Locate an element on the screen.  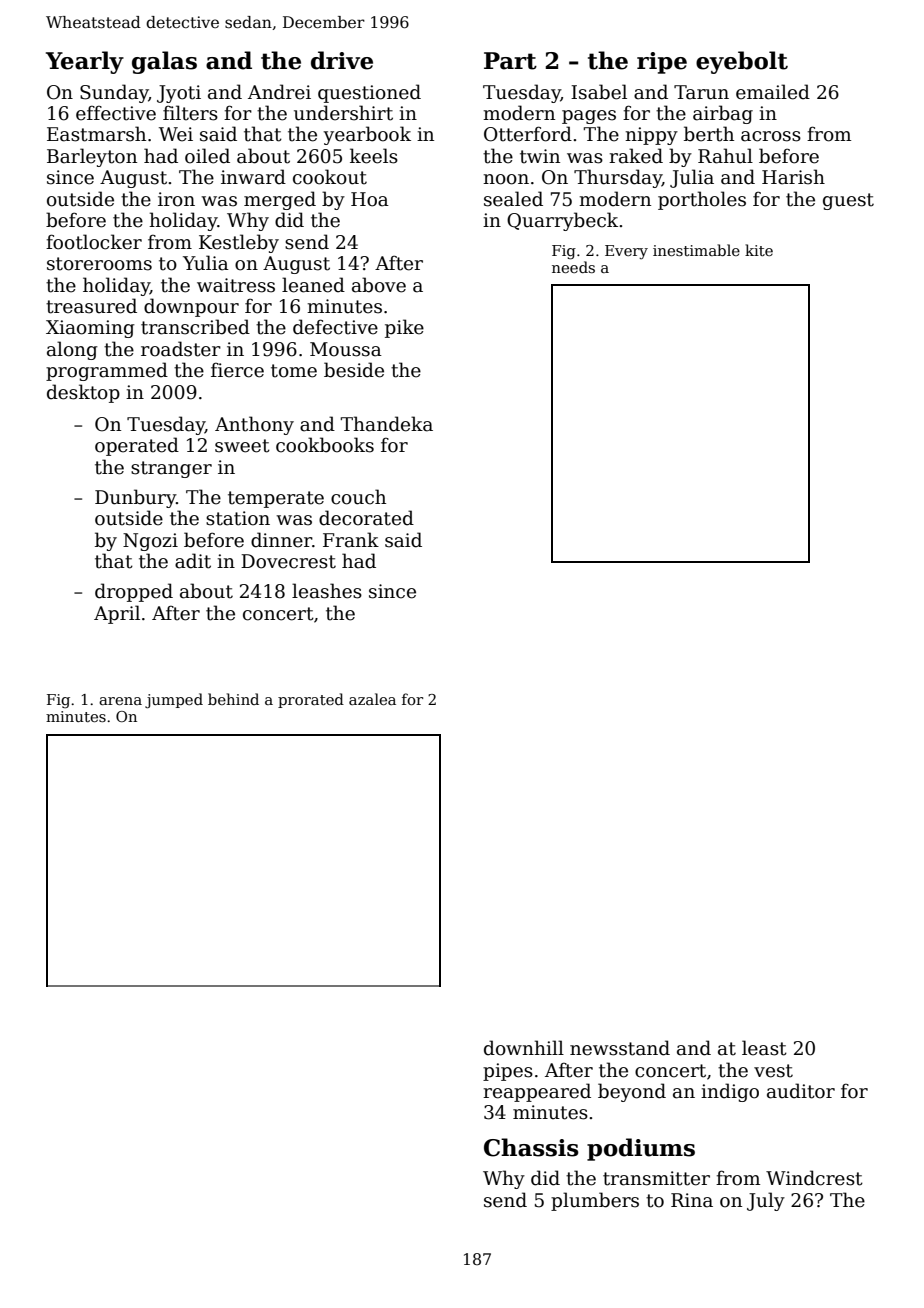
pipes is located at coordinates (508, 1072).
